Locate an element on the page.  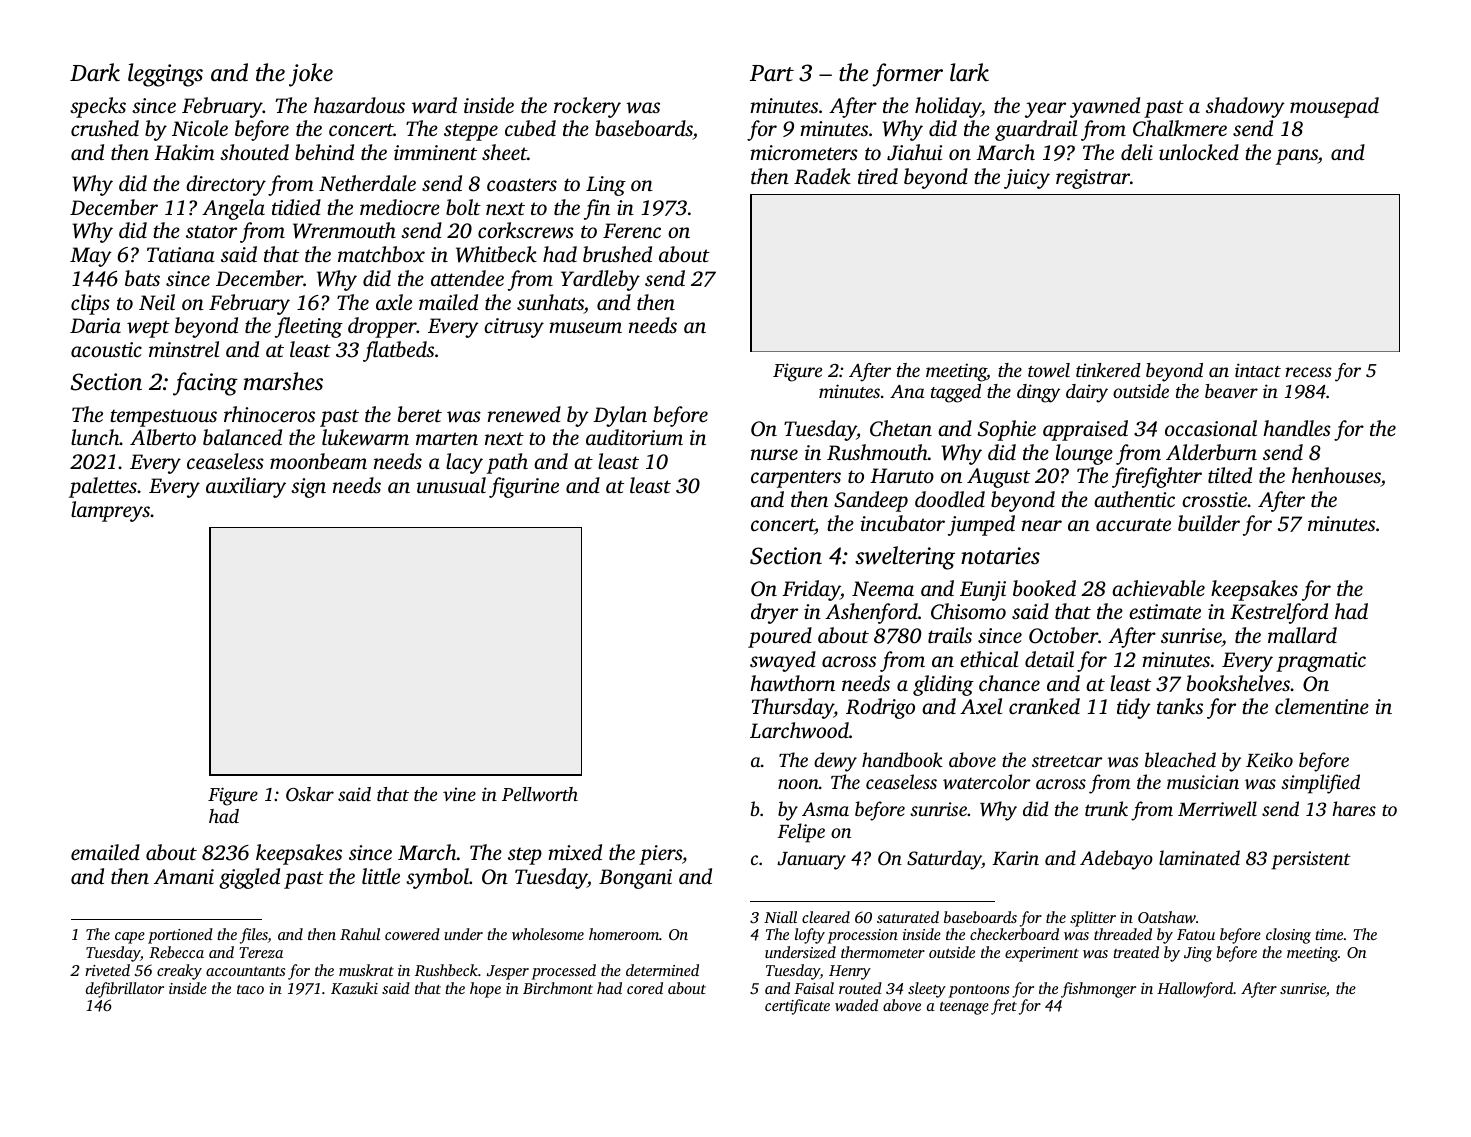
little is located at coordinates (381, 876).
